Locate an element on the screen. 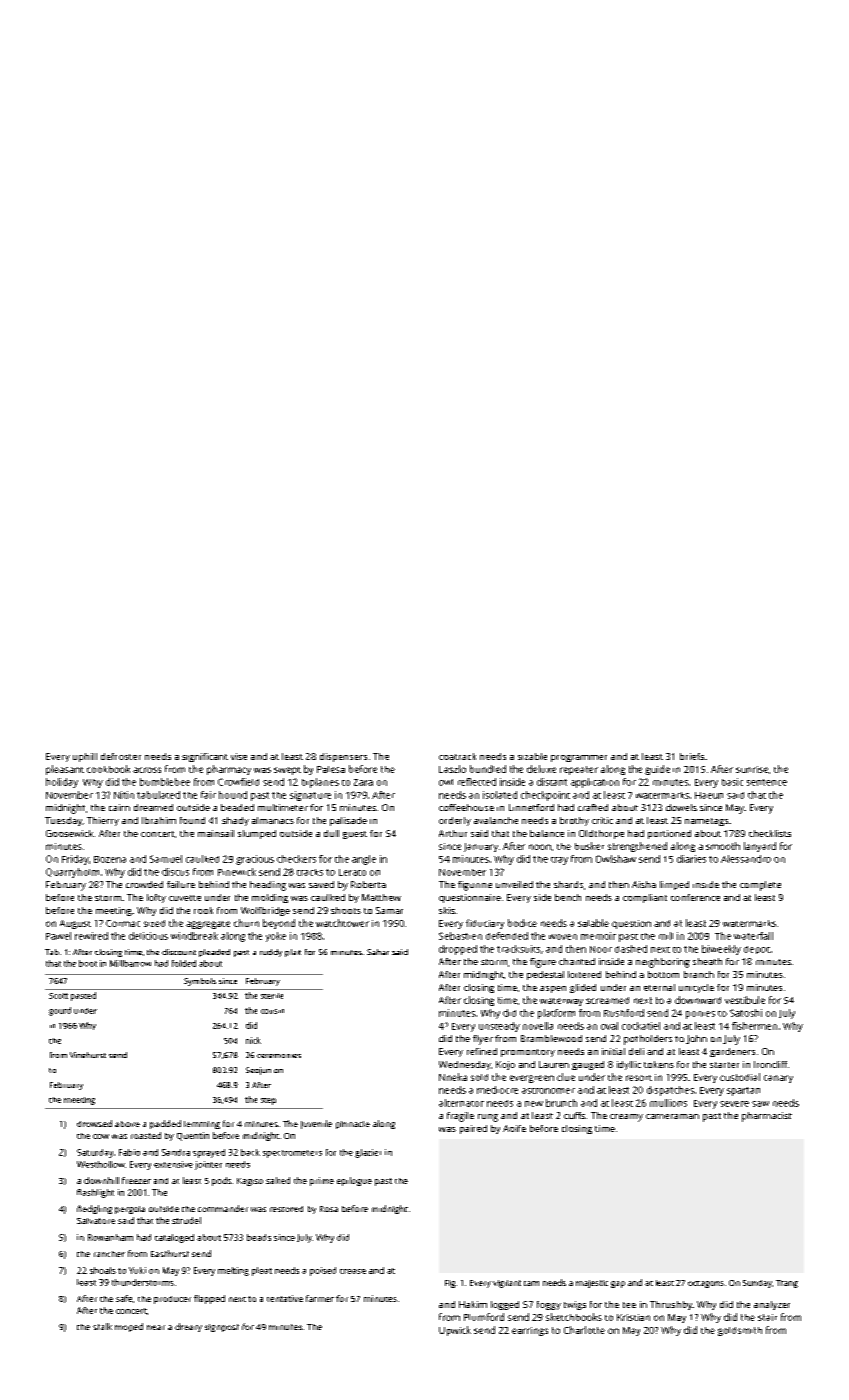 Image resolution: width=849 pixels, height=1400 pixels. vestibule is located at coordinates (745, 1000).
